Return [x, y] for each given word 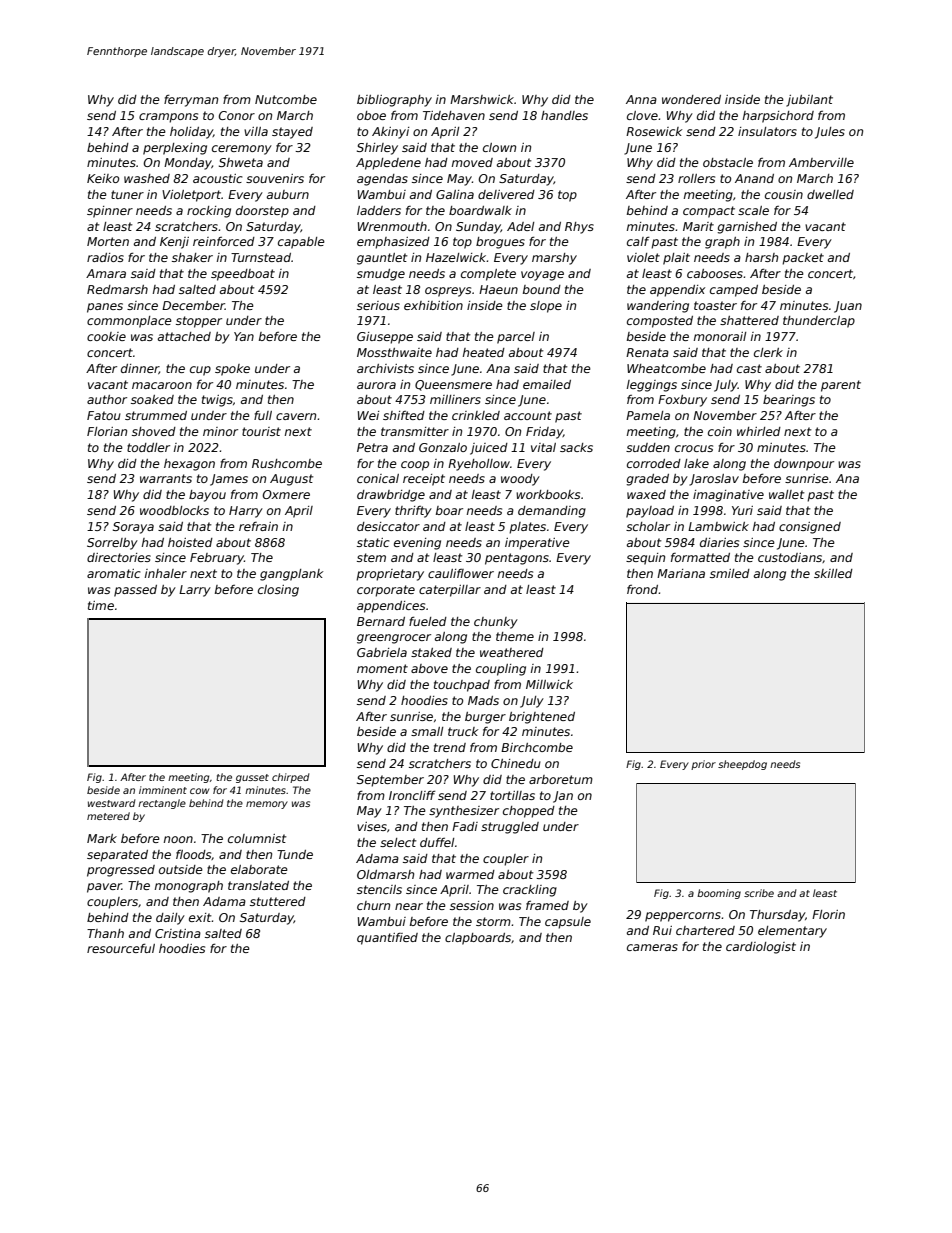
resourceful [121, 948]
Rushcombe [287, 463]
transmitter [415, 431]
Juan [848, 307]
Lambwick [718, 526]
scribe [759, 893]
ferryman [191, 100]
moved [472, 162]
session [472, 905]
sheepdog [742, 765]
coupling [501, 670]
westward [112, 803]
